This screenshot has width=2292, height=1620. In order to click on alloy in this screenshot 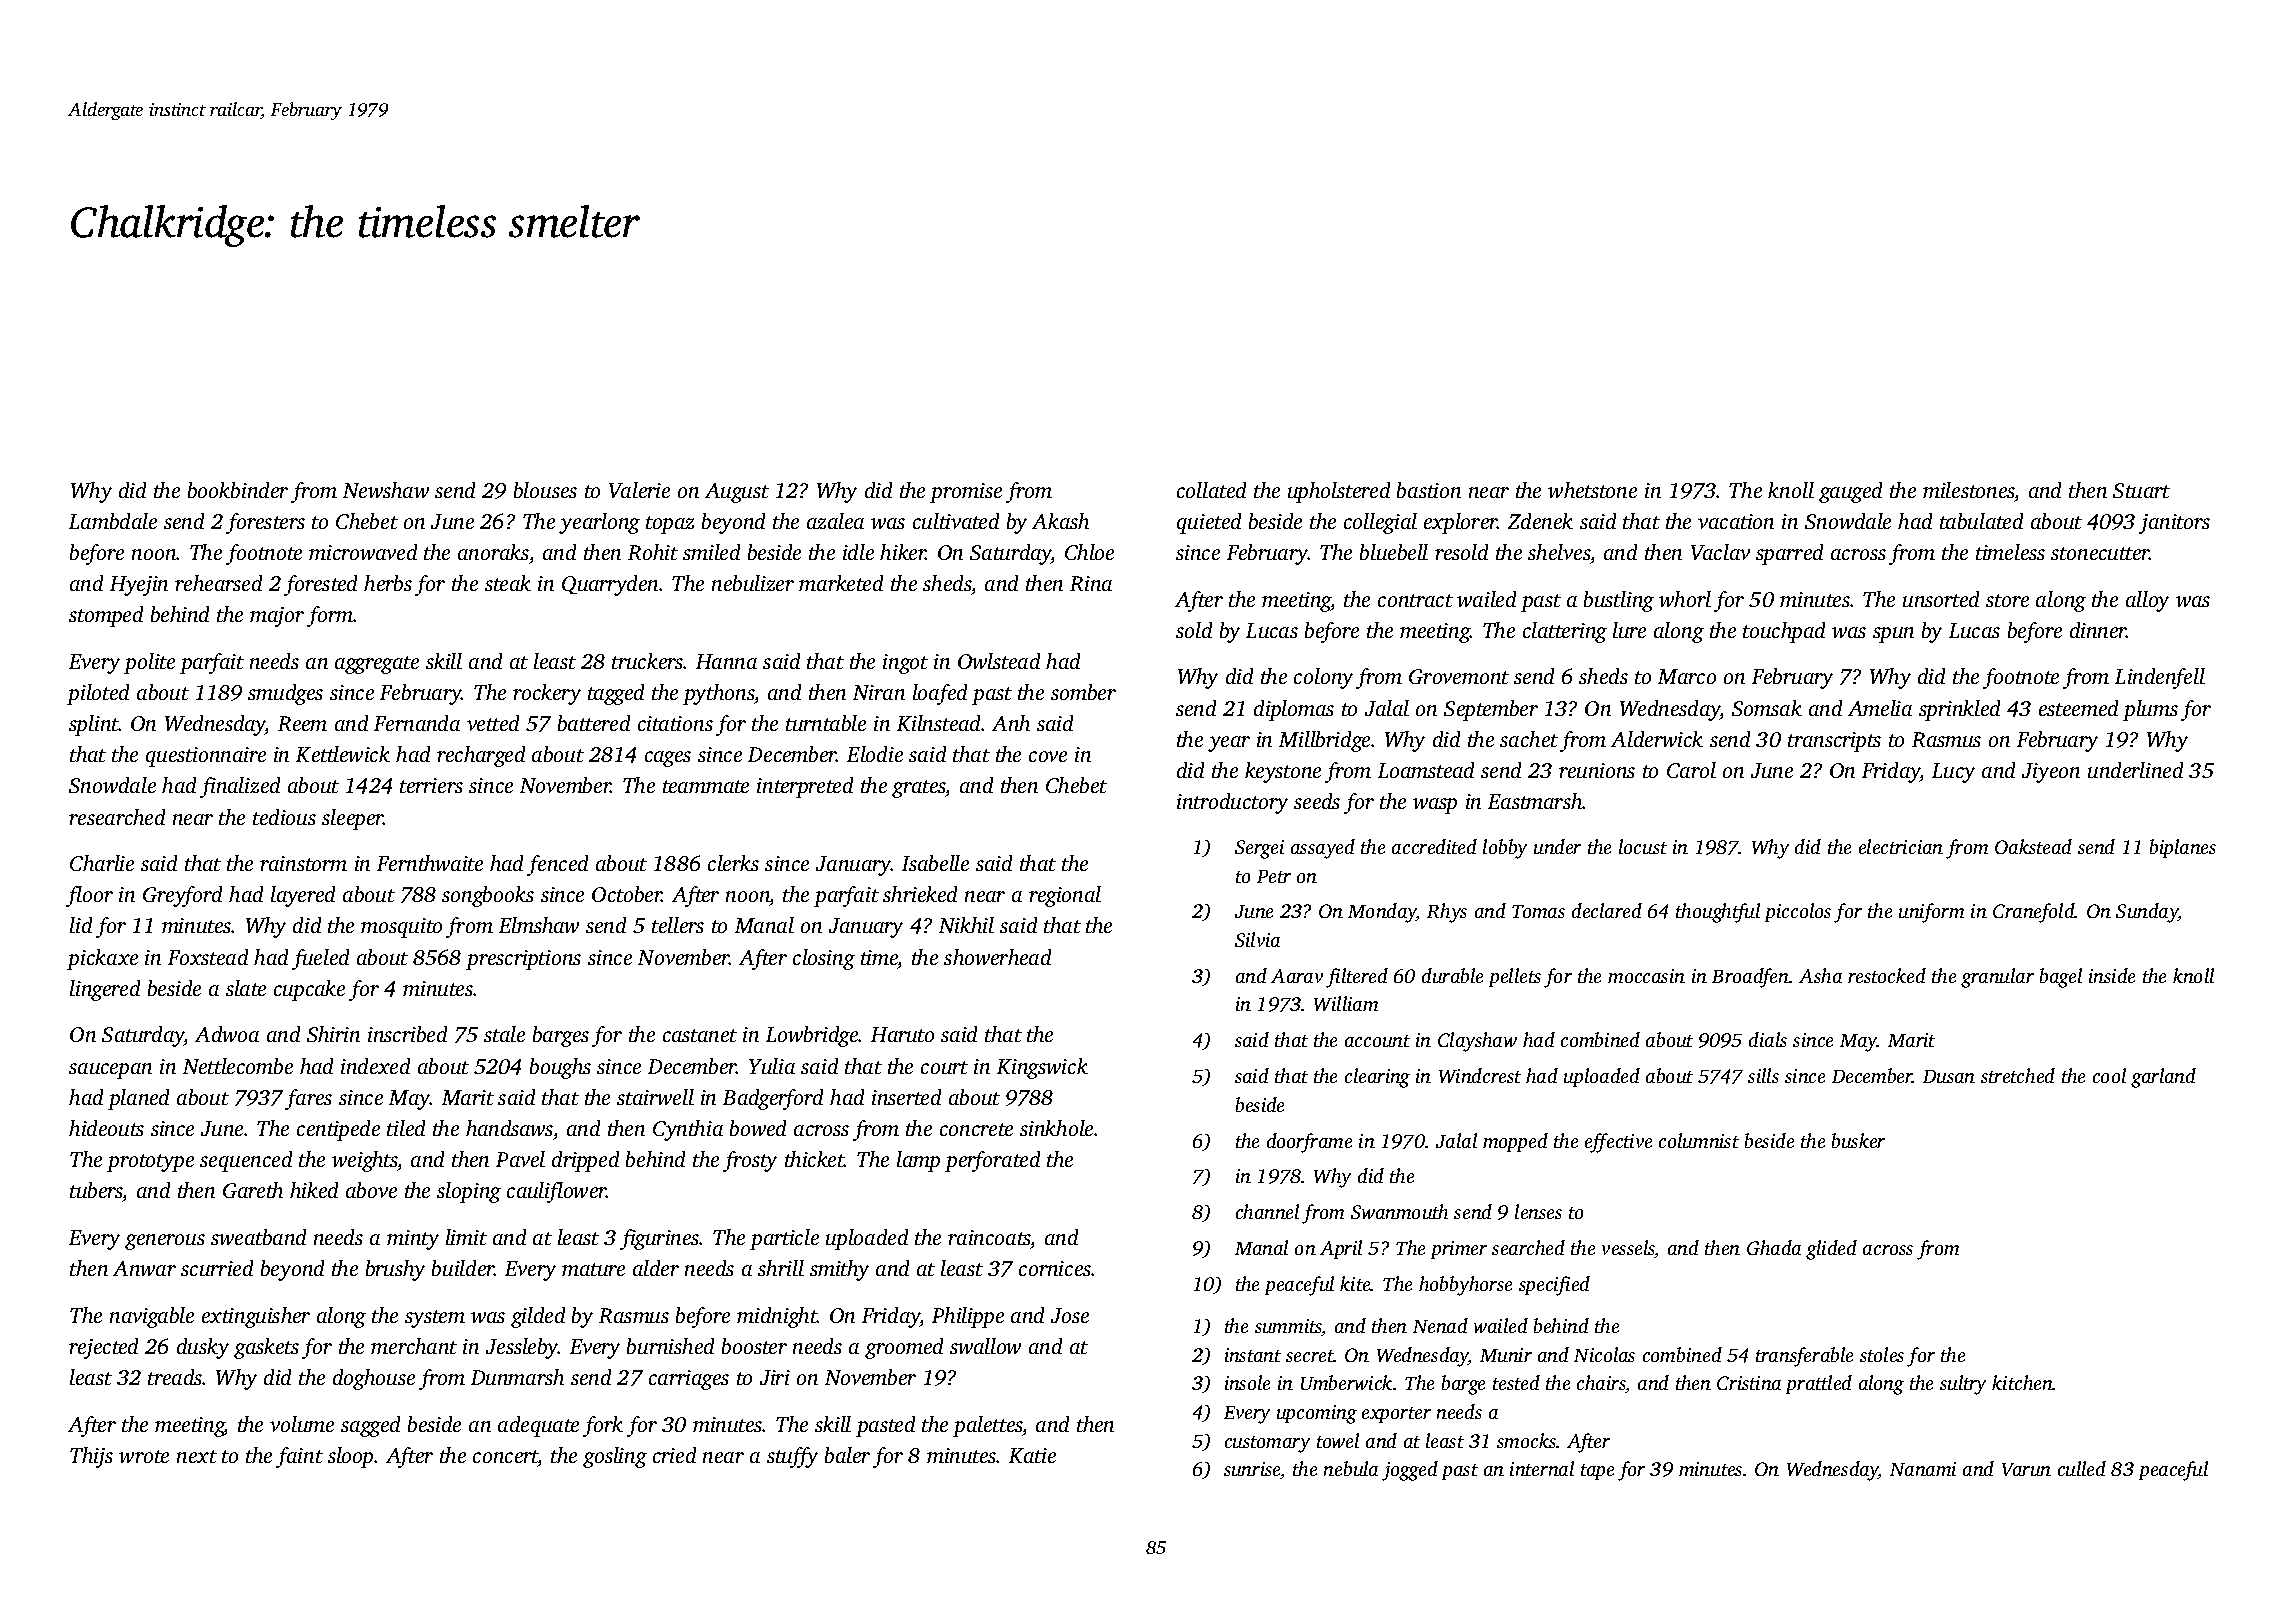, I will do `click(2147, 601)`.
